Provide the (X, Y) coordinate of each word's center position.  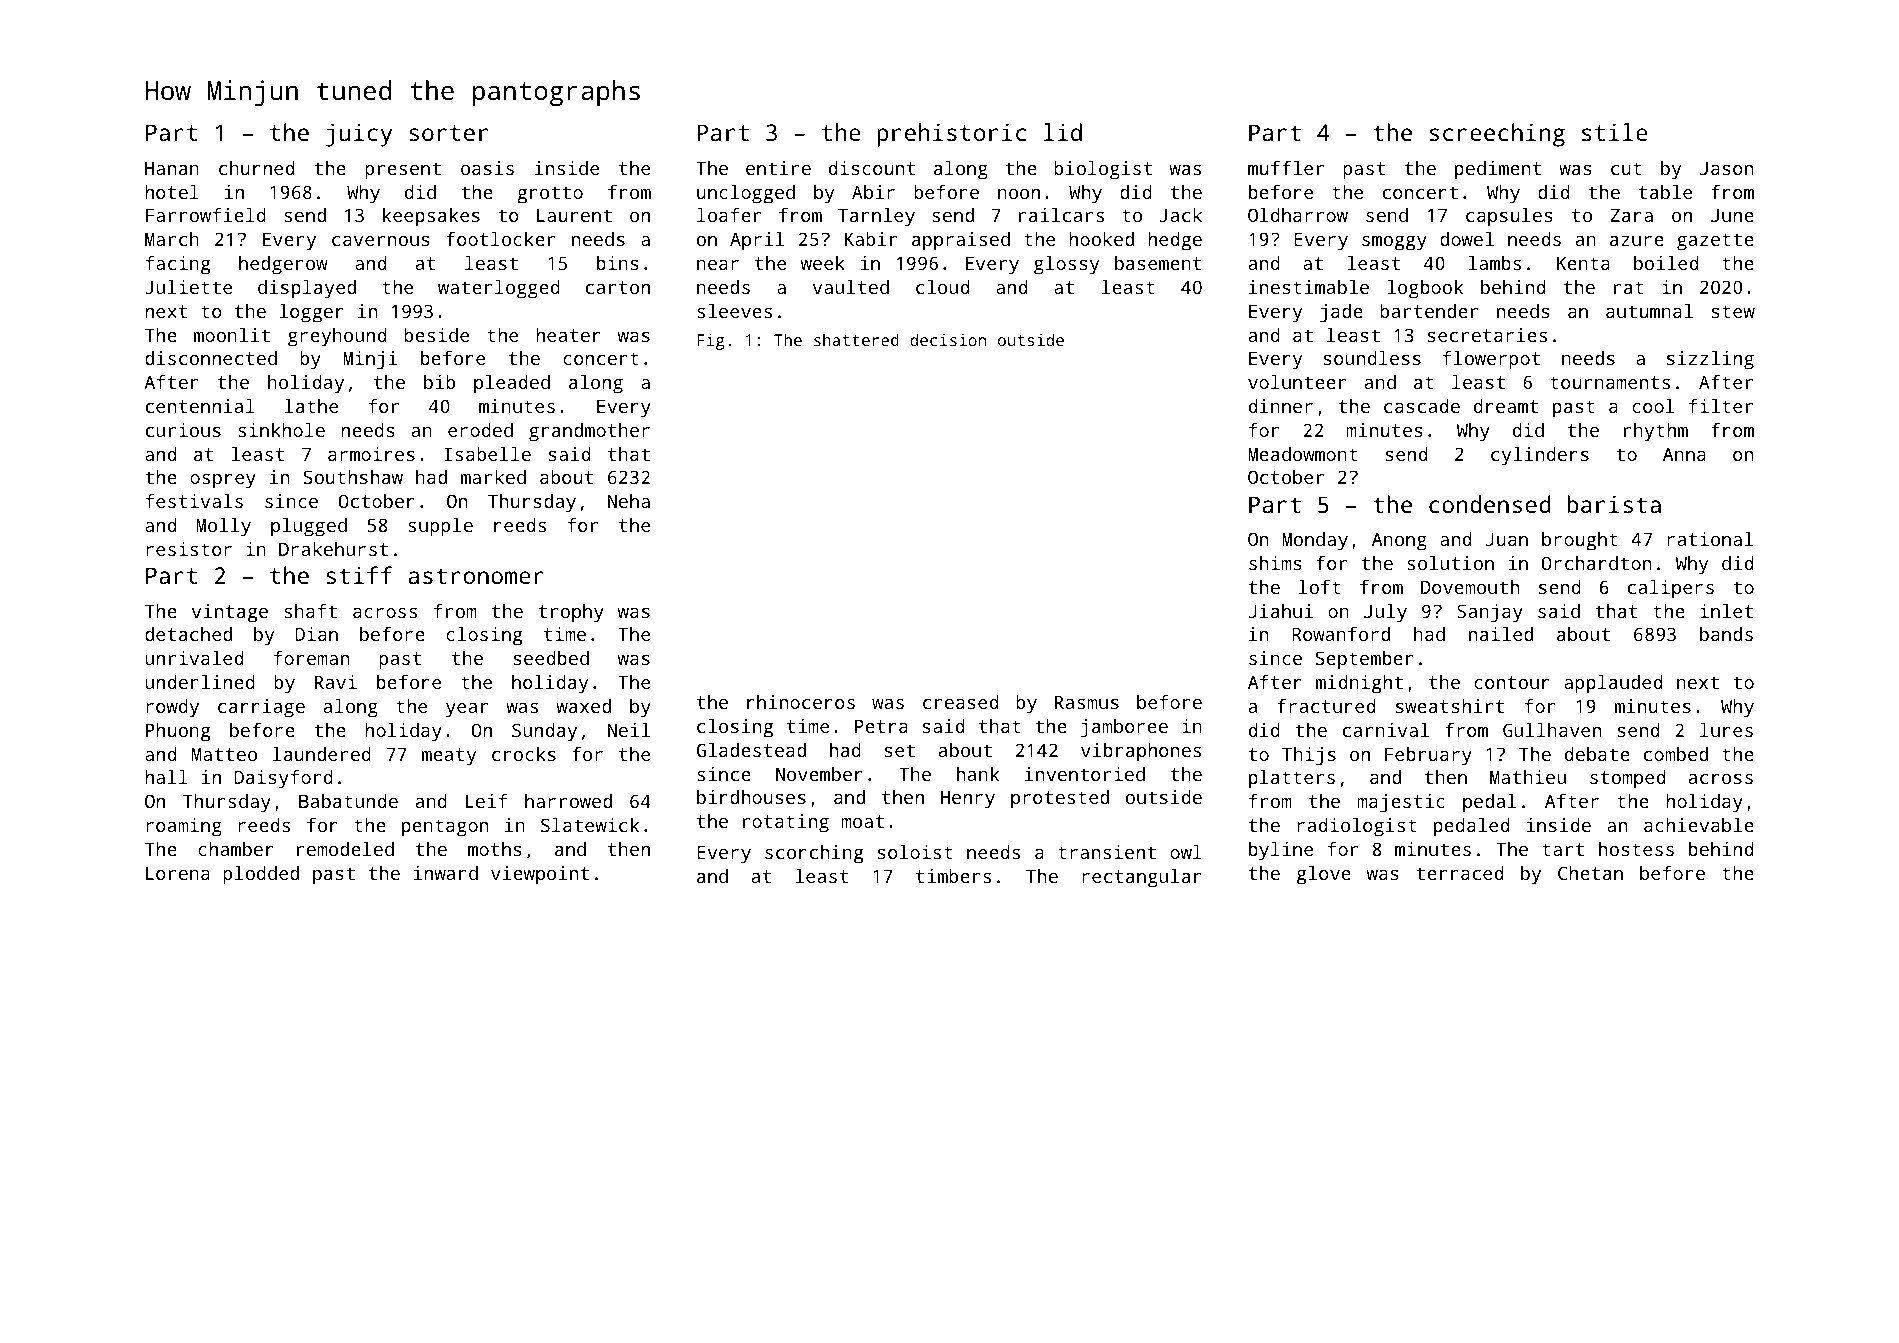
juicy (359, 135)
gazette (1715, 242)
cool (1653, 406)
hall (166, 777)
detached (188, 634)
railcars (1061, 215)
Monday (1315, 541)
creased (960, 702)
